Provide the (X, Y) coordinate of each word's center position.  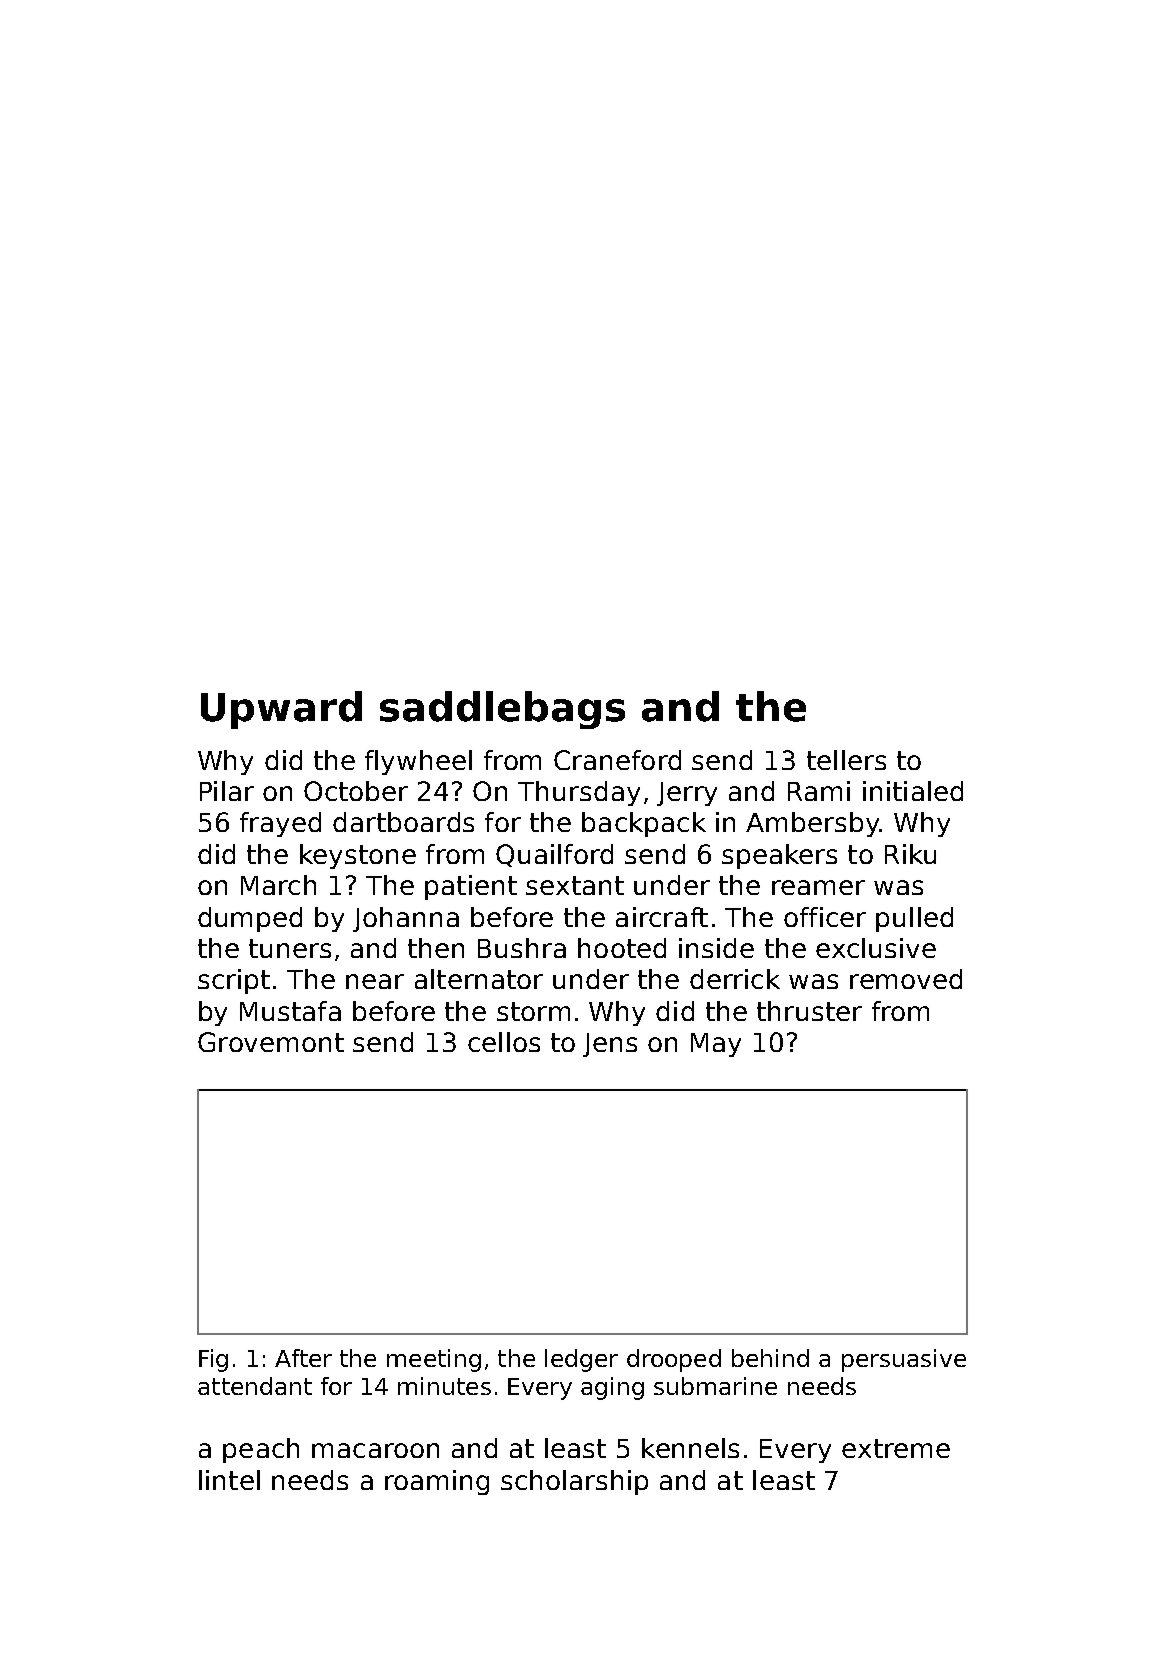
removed (906, 979)
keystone (358, 856)
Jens (610, 1045)
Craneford (617, 760)
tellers (846, 760)
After (303, 1358)
